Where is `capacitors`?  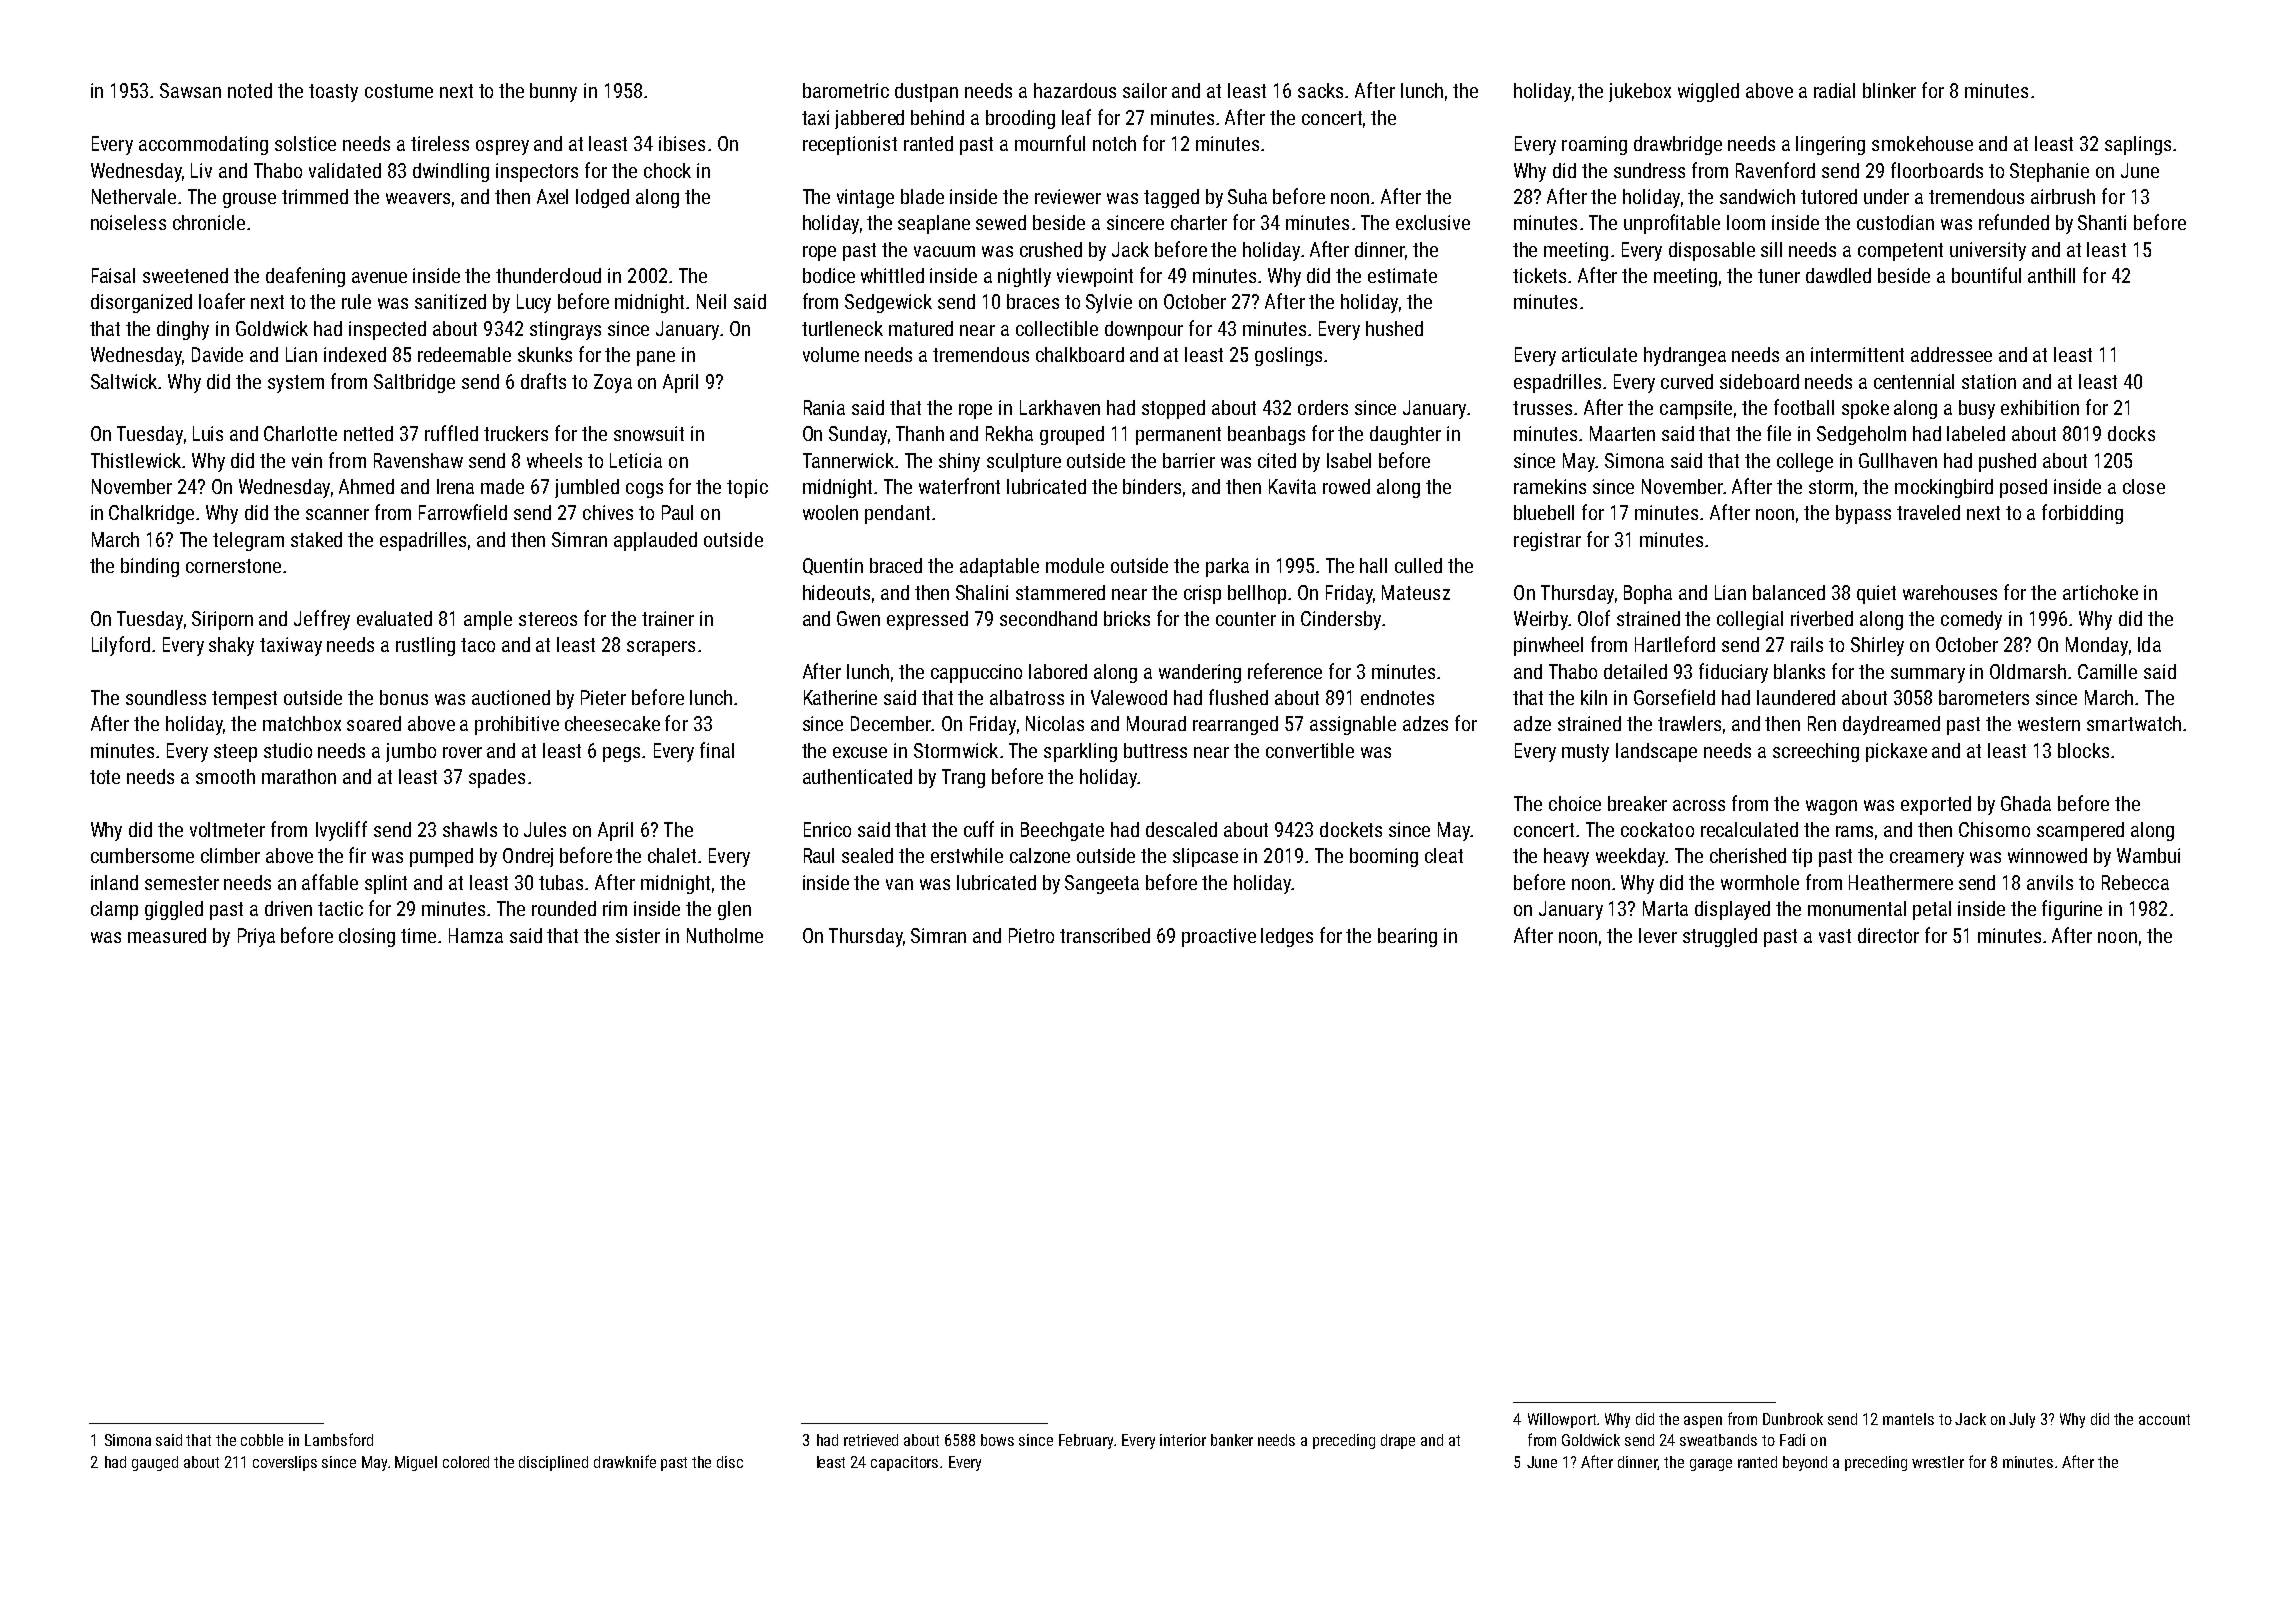
capacitors is located at coordinates (904, 1463).
